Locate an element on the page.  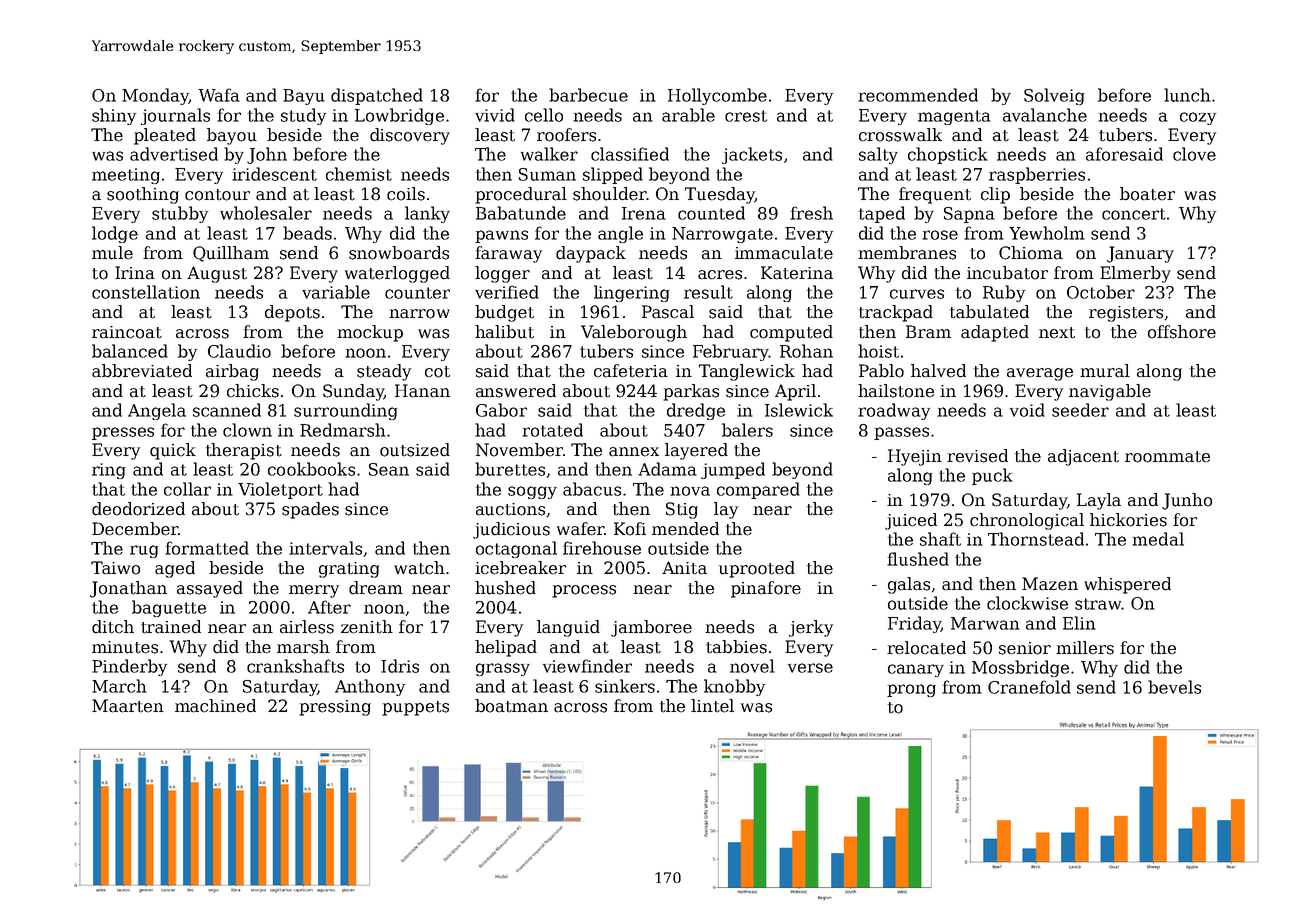
Maarten is located at coordinates (128, 706).
